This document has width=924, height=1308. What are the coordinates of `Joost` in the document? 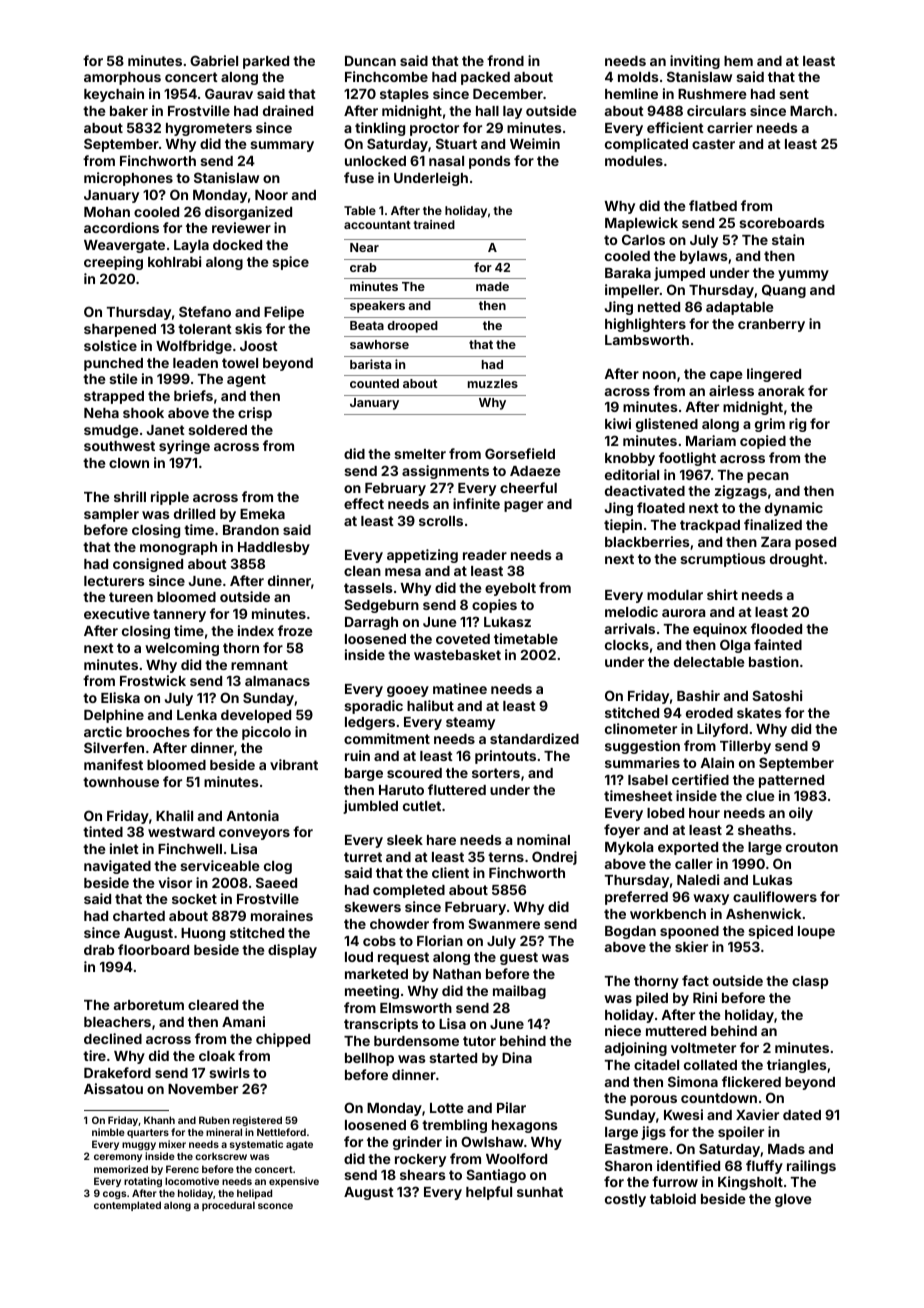 It's located at (259, 346).
